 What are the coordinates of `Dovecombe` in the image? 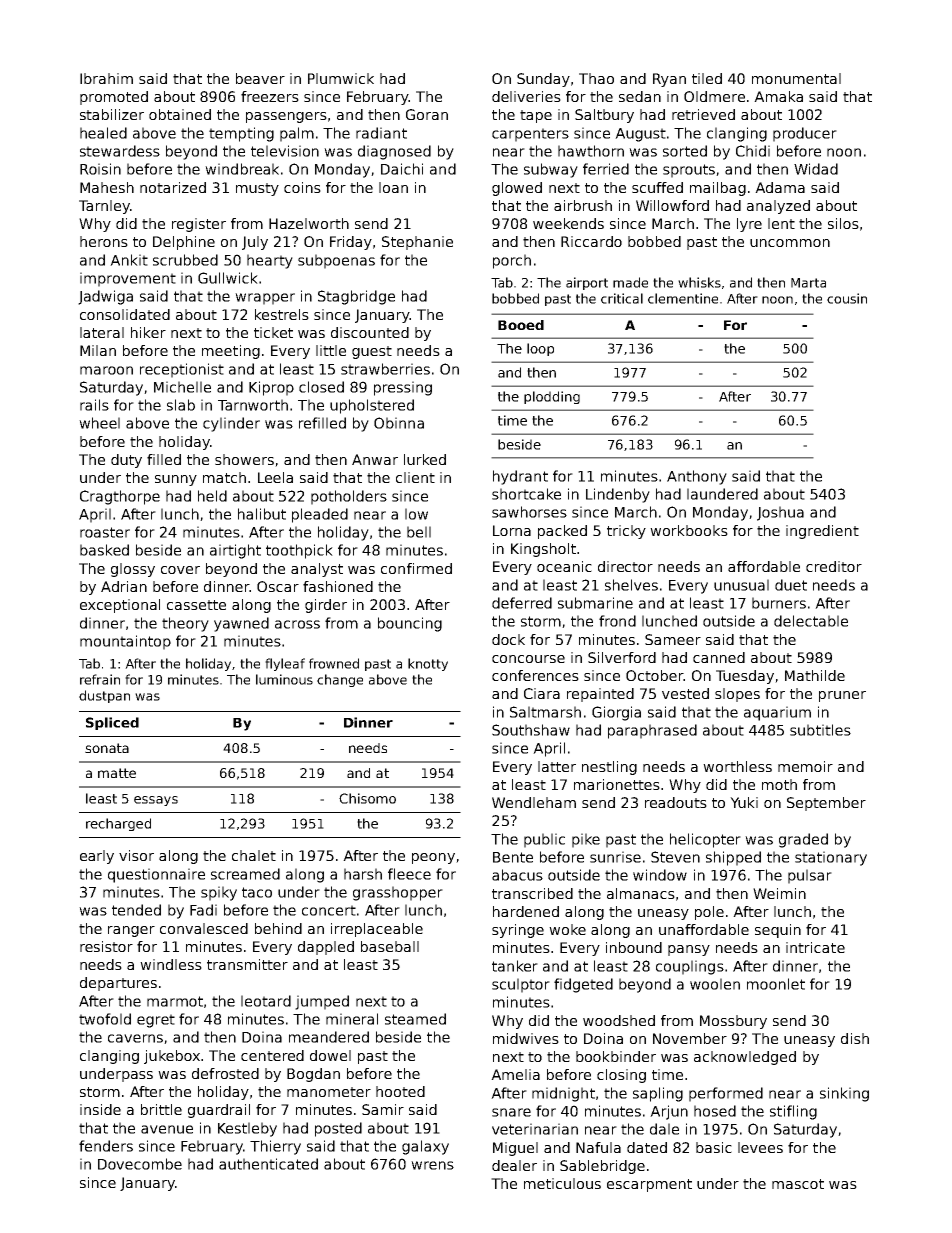 It's located at (140, 1164).
